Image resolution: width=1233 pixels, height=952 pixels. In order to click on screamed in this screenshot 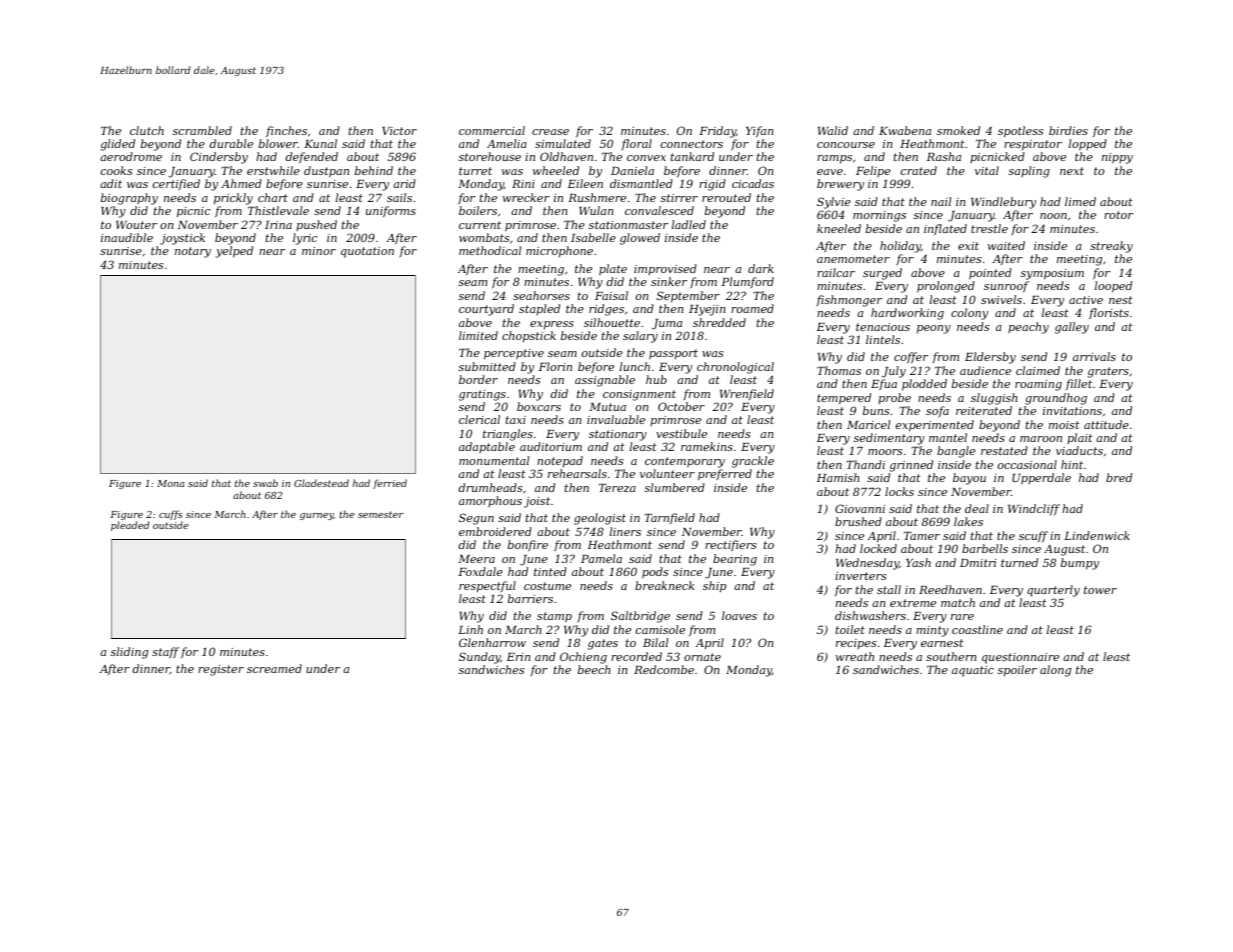, I will do `click(274, 668)`.
